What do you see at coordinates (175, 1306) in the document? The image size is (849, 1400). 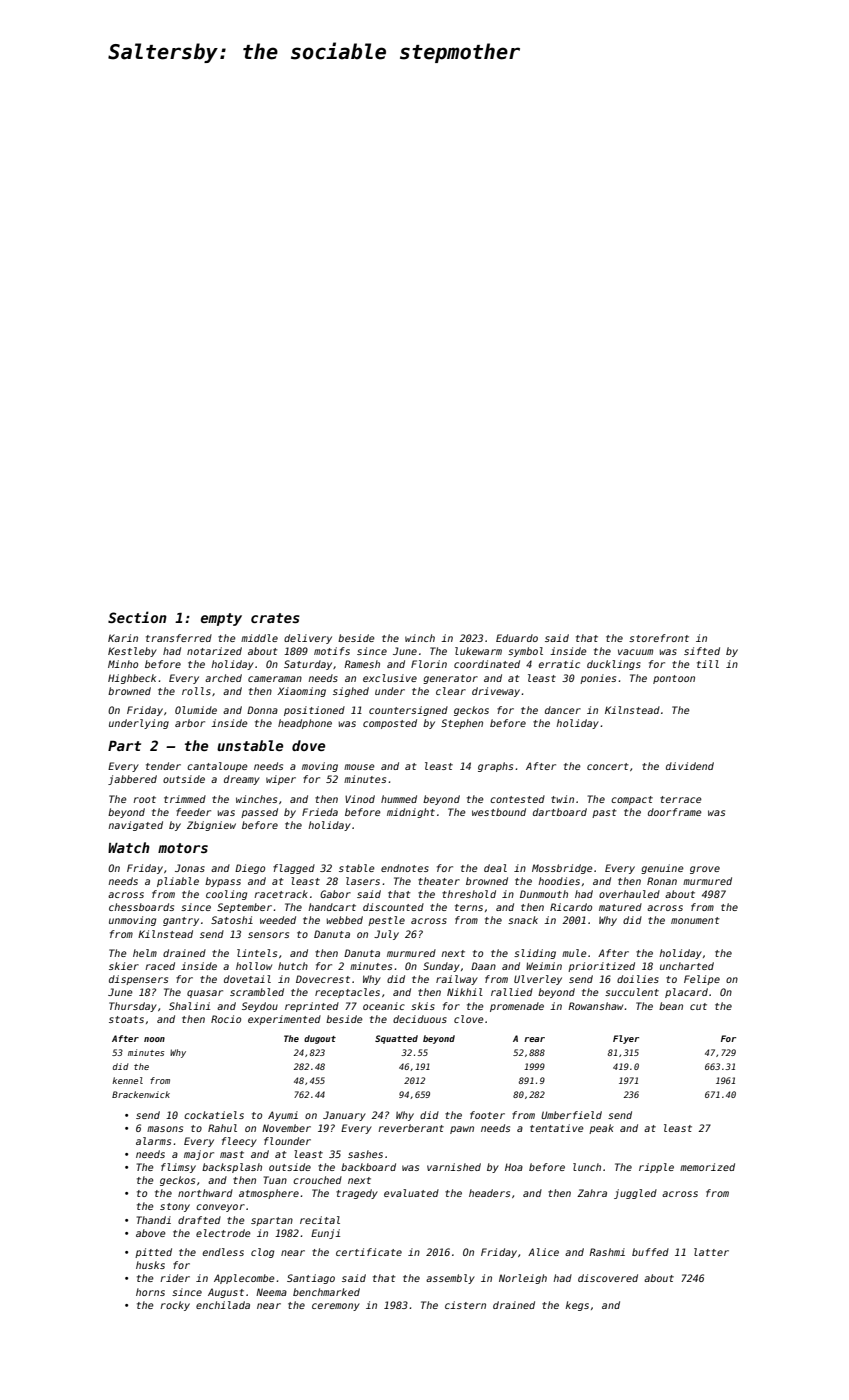 I see `rocky` at bounding box center [175, 1306].
